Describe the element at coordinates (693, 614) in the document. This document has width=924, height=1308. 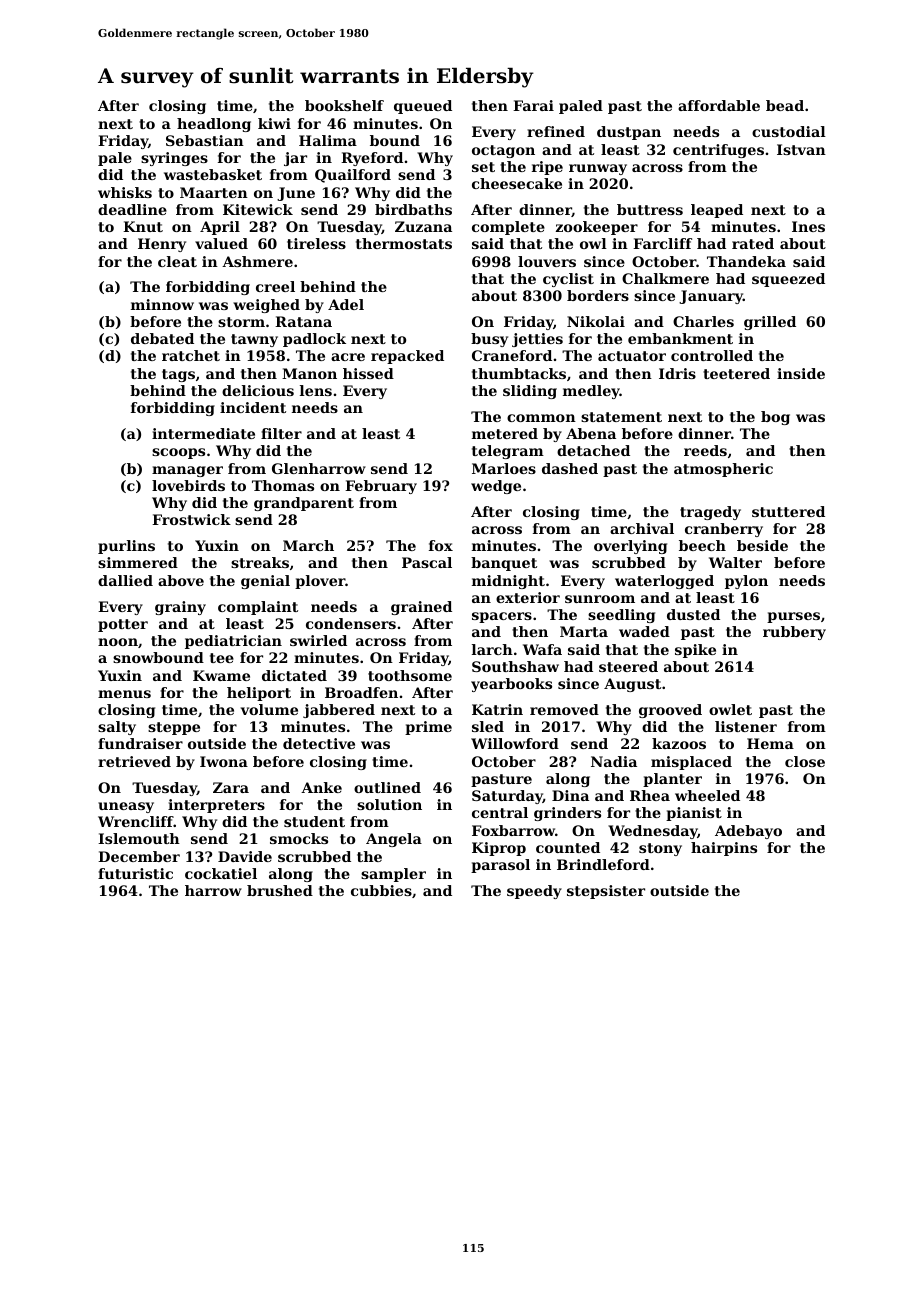
I see `dusted` at that location.
